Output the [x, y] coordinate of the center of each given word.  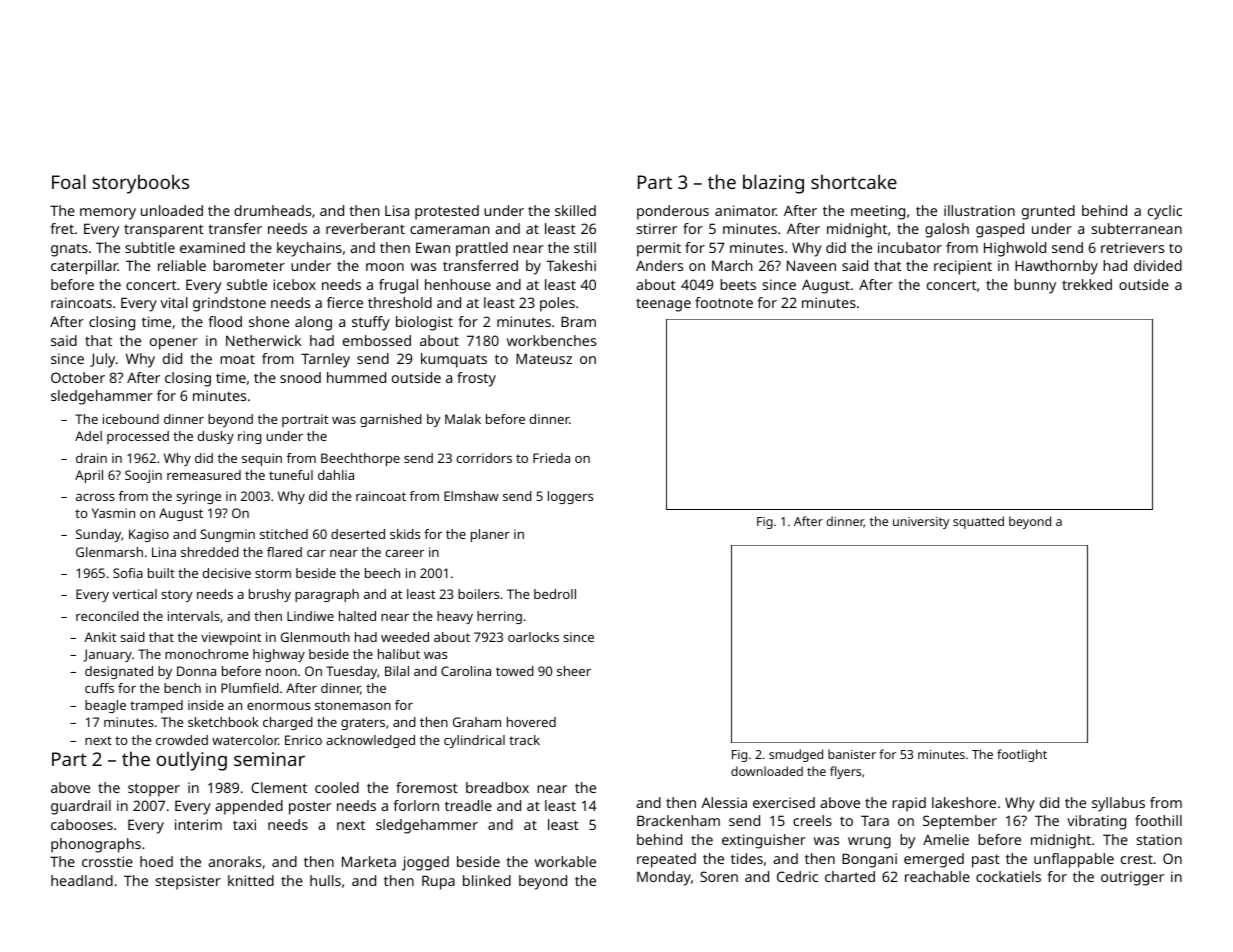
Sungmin [228, 535]
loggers [570, 497]
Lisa [397, 210]
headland [82, 880]
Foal [69, 181]
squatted [978, 522]
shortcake [854, 181]
